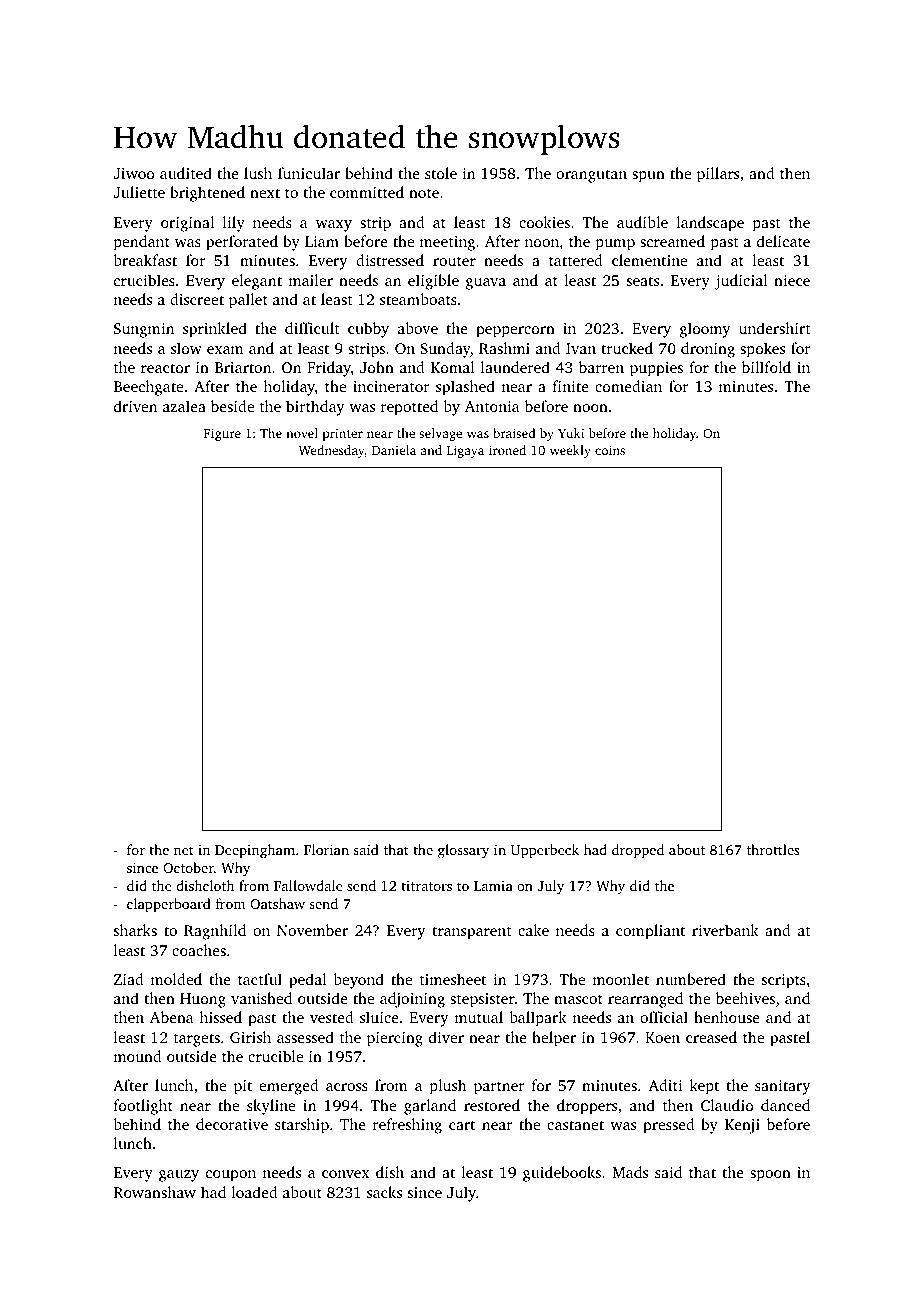 This screenshot has height=1314, width=924. I want to click on Rowanshaw, so click(155, 1192).
